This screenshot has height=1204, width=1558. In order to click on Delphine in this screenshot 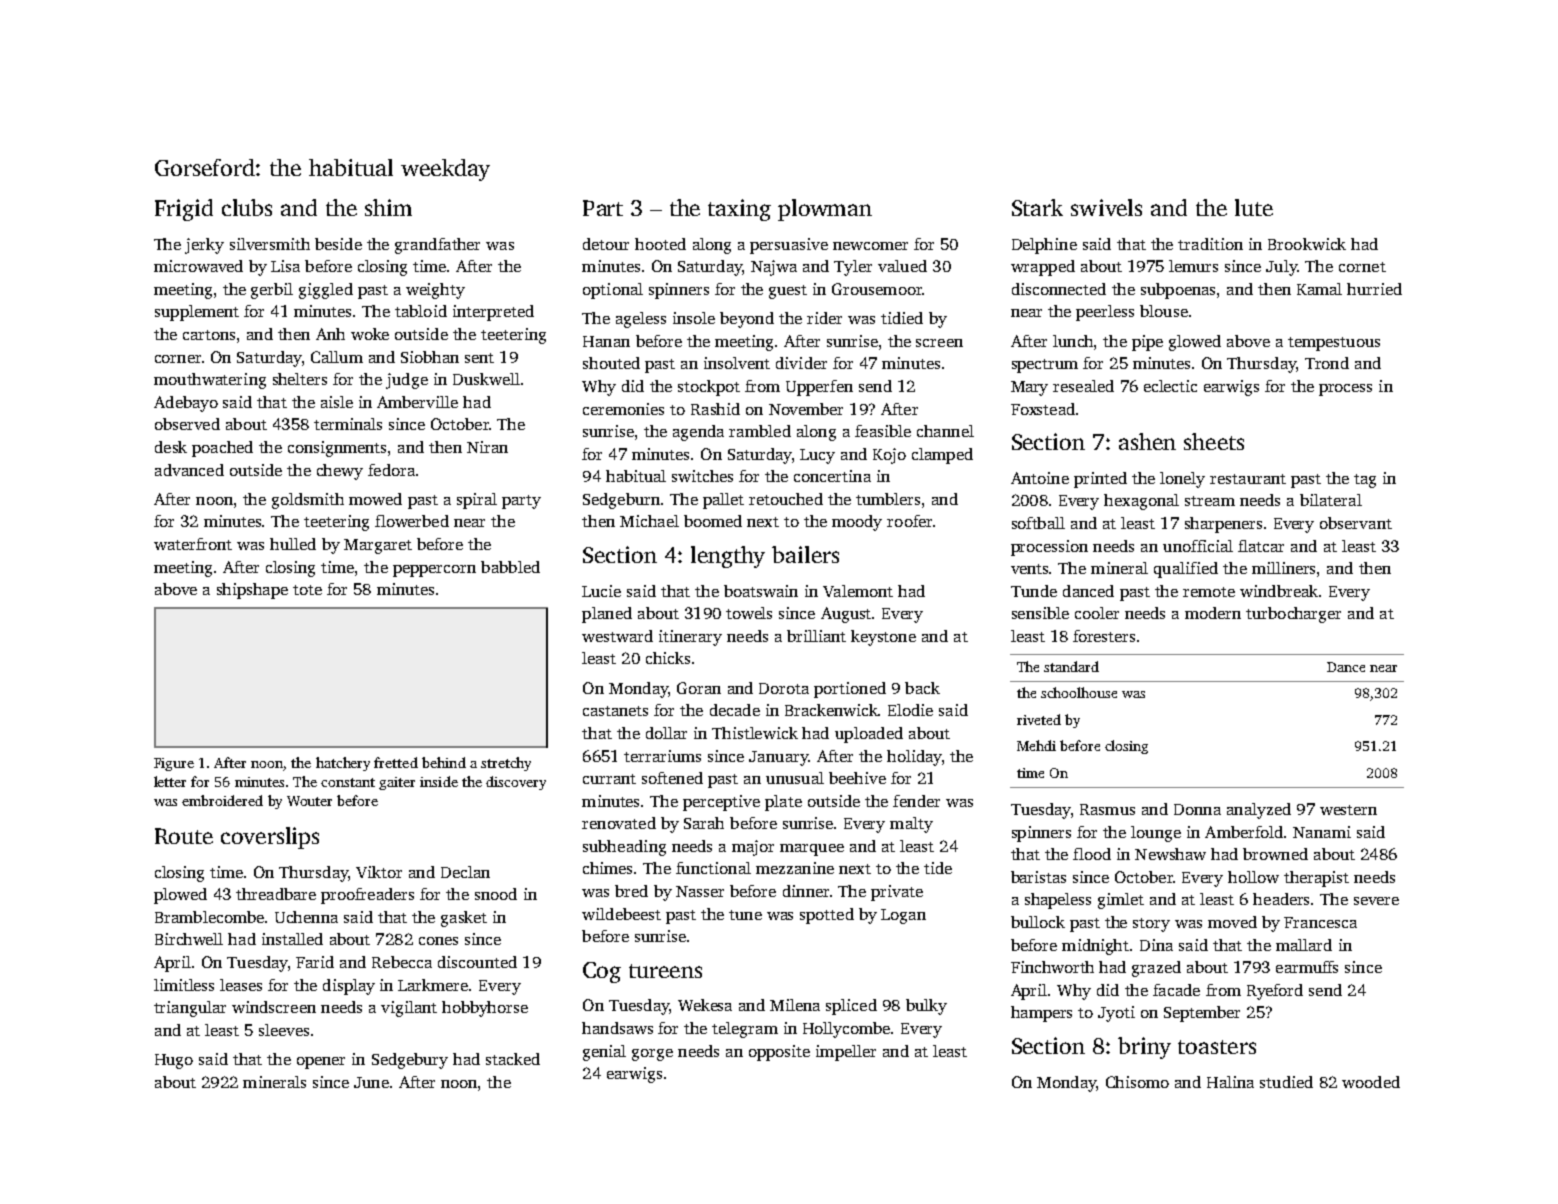, I will do `click(1044, 246)`.
